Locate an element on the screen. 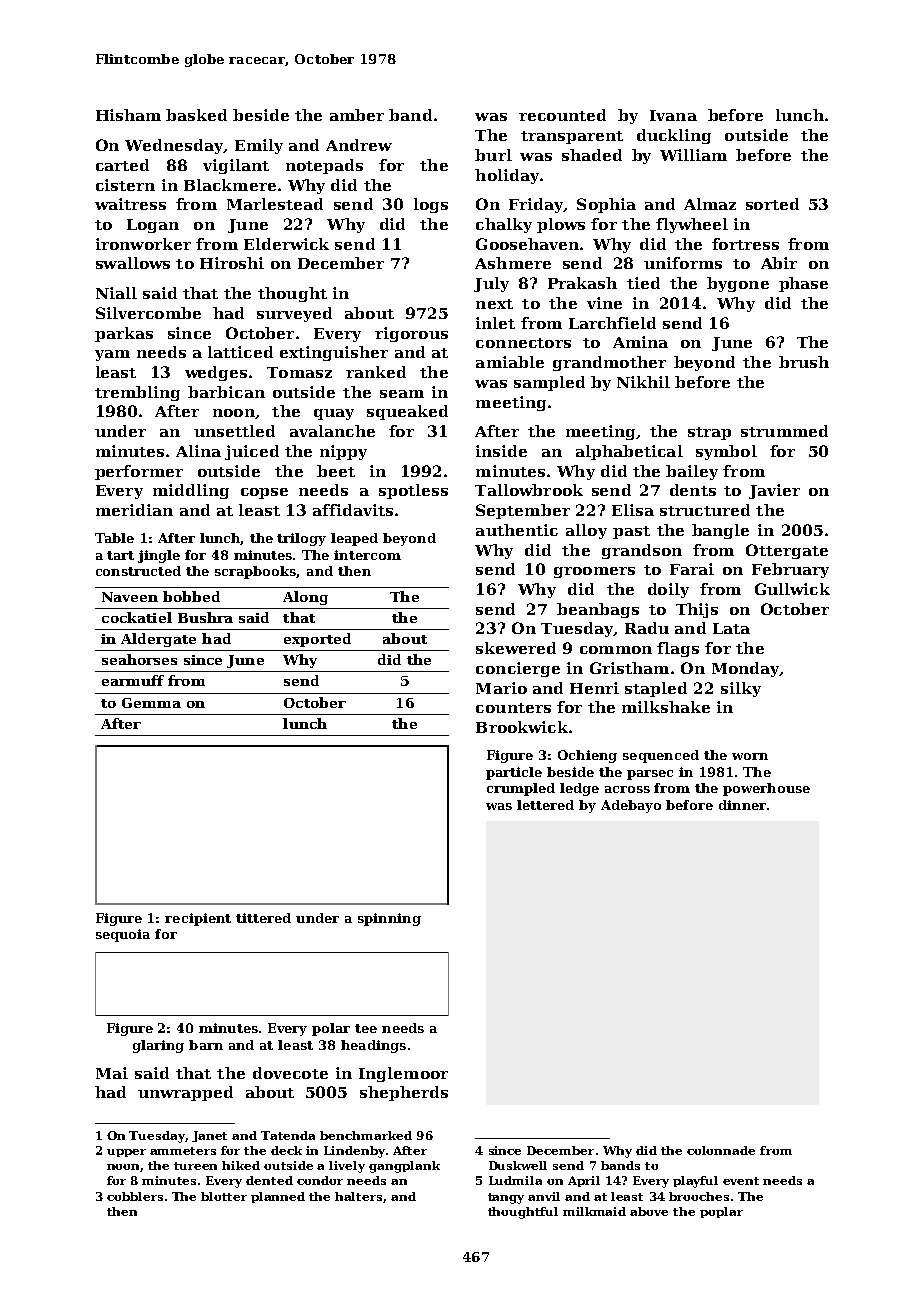 This screenshot has height=1308, width=924. Marlestead is located at coordinates (275, 204).
